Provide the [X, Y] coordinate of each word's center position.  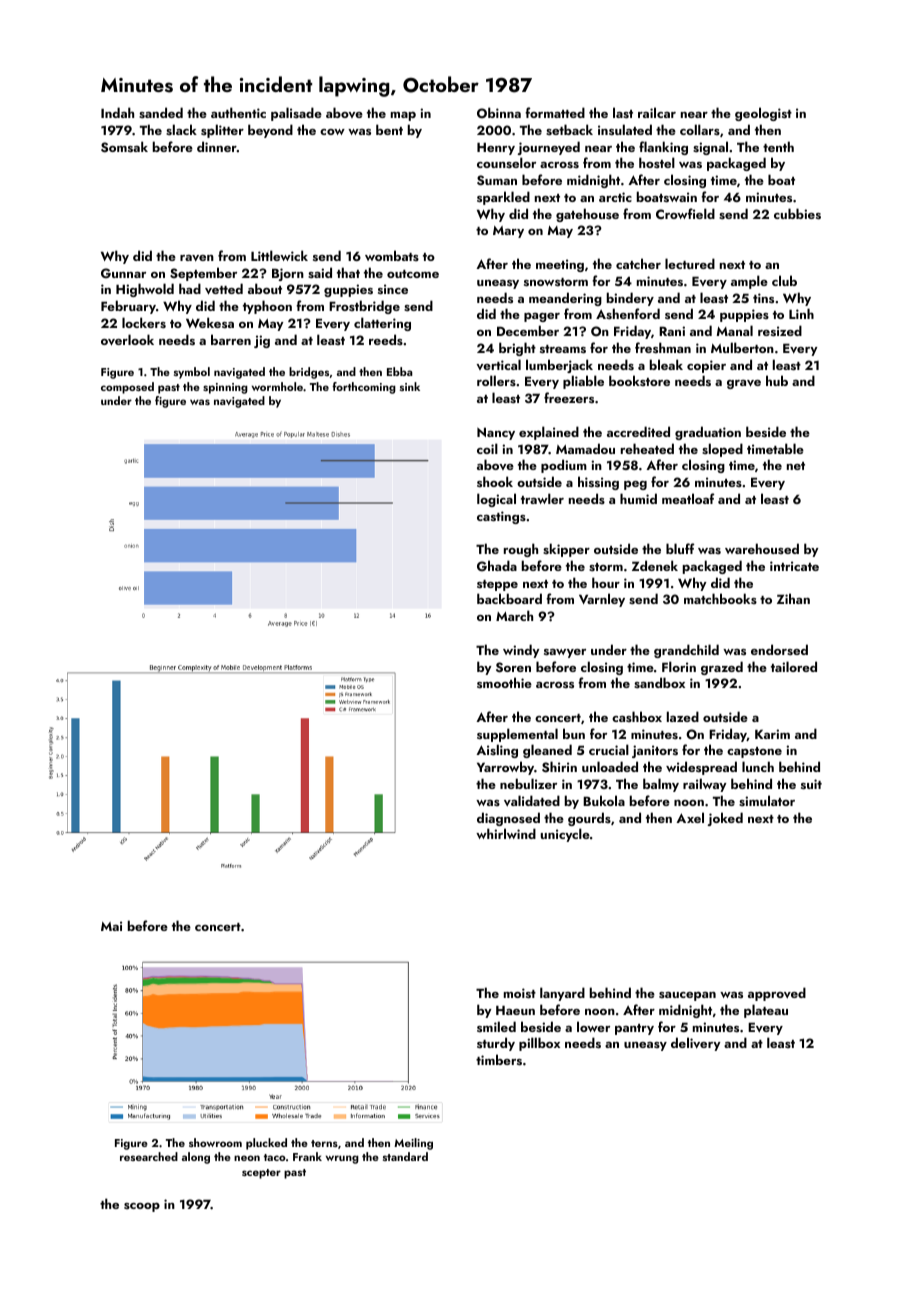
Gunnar [123, 273]
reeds [386, 339]
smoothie [504, 682]
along [196, 1158]
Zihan [793, 598]
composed [127, 388]
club [784, 280]
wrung [342, 1159]
